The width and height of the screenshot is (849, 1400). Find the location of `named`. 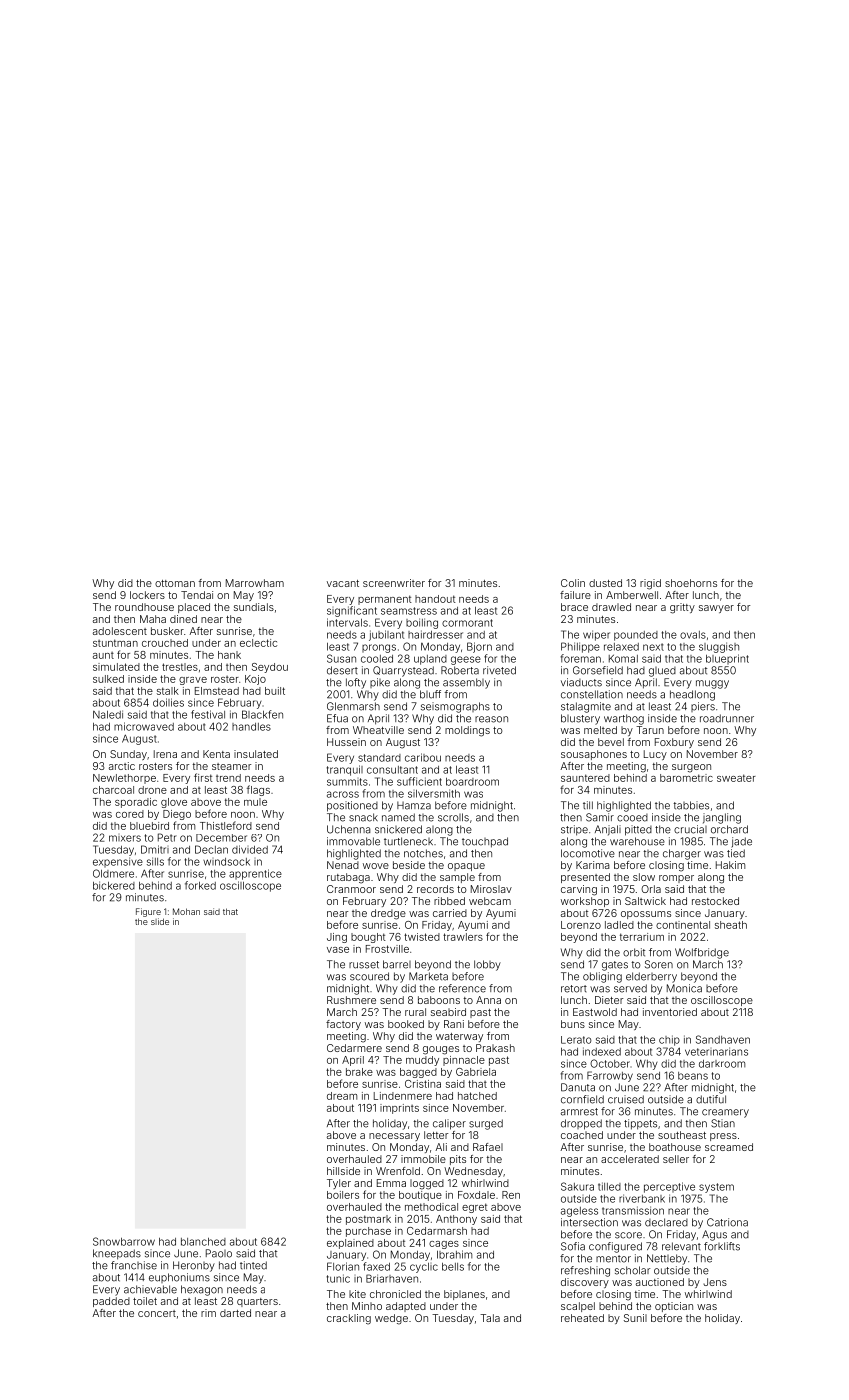

named is located at coordinates (398, 817).
